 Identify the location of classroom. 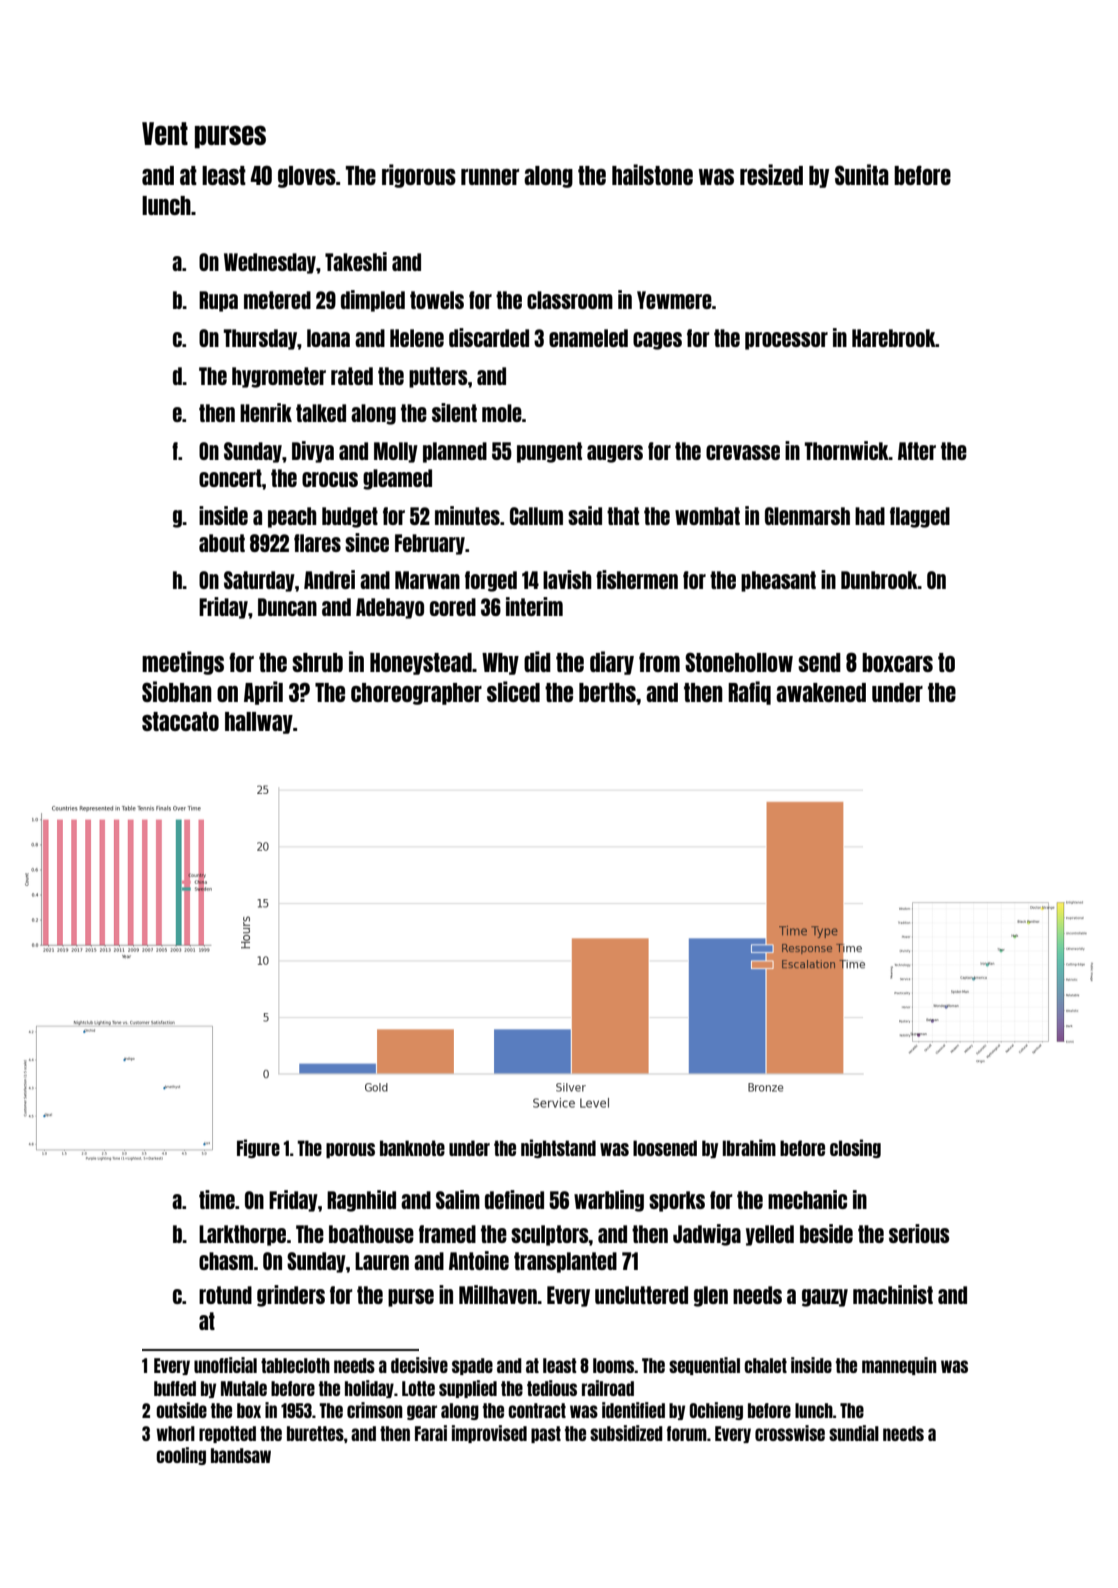
(570, 300).
